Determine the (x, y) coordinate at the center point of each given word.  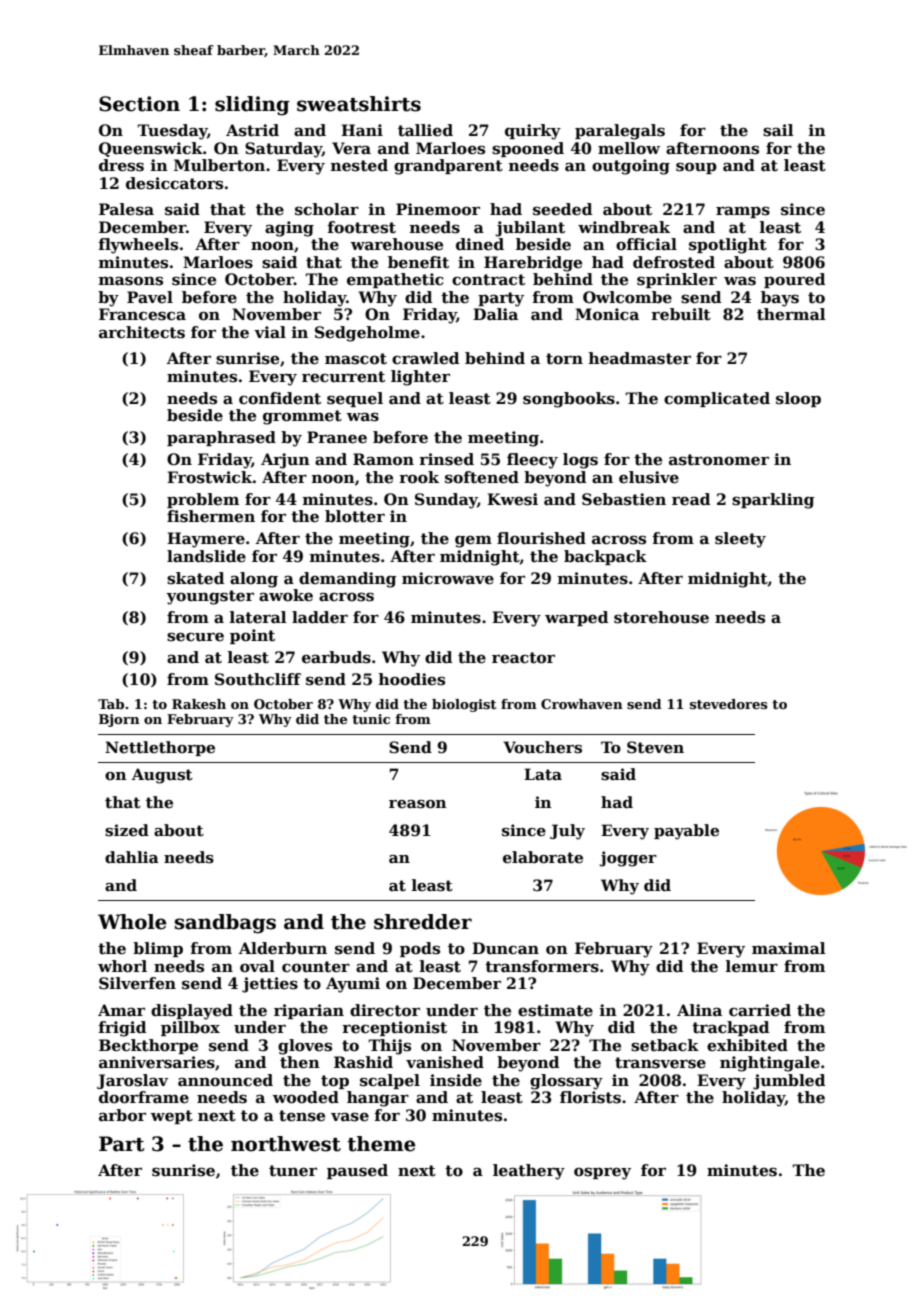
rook (419, 477)
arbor (122, 1115)
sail (778, 130)
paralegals (620, 132)
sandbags (225, 924)
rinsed (446, 459)
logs (580, 461)
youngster (210, 597)
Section (139, 104)
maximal (789, 948)
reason (417, 804)
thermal (791, 314)
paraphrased (221, 438)
